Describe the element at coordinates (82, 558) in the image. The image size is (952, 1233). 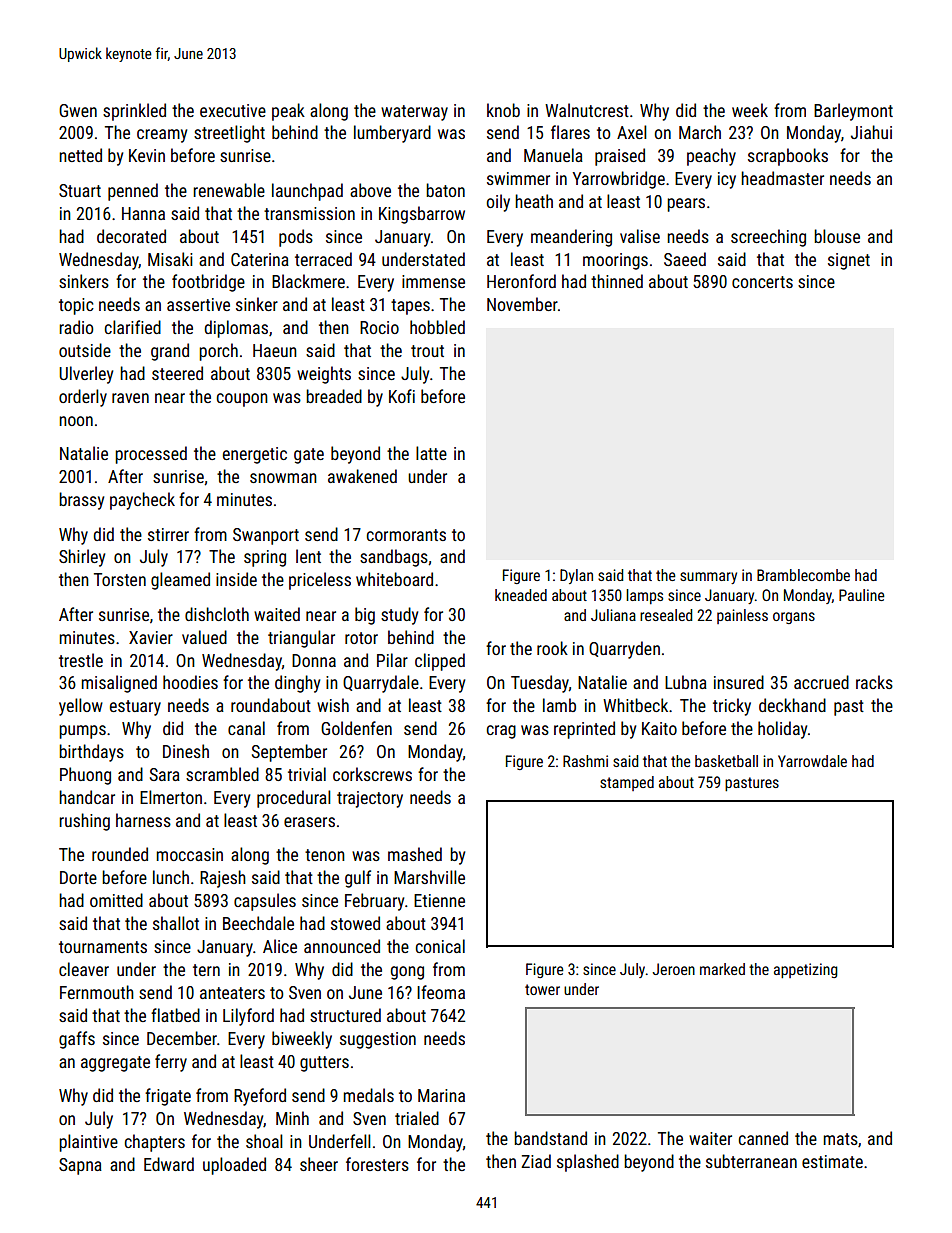
I see `Shirley` at that location.
